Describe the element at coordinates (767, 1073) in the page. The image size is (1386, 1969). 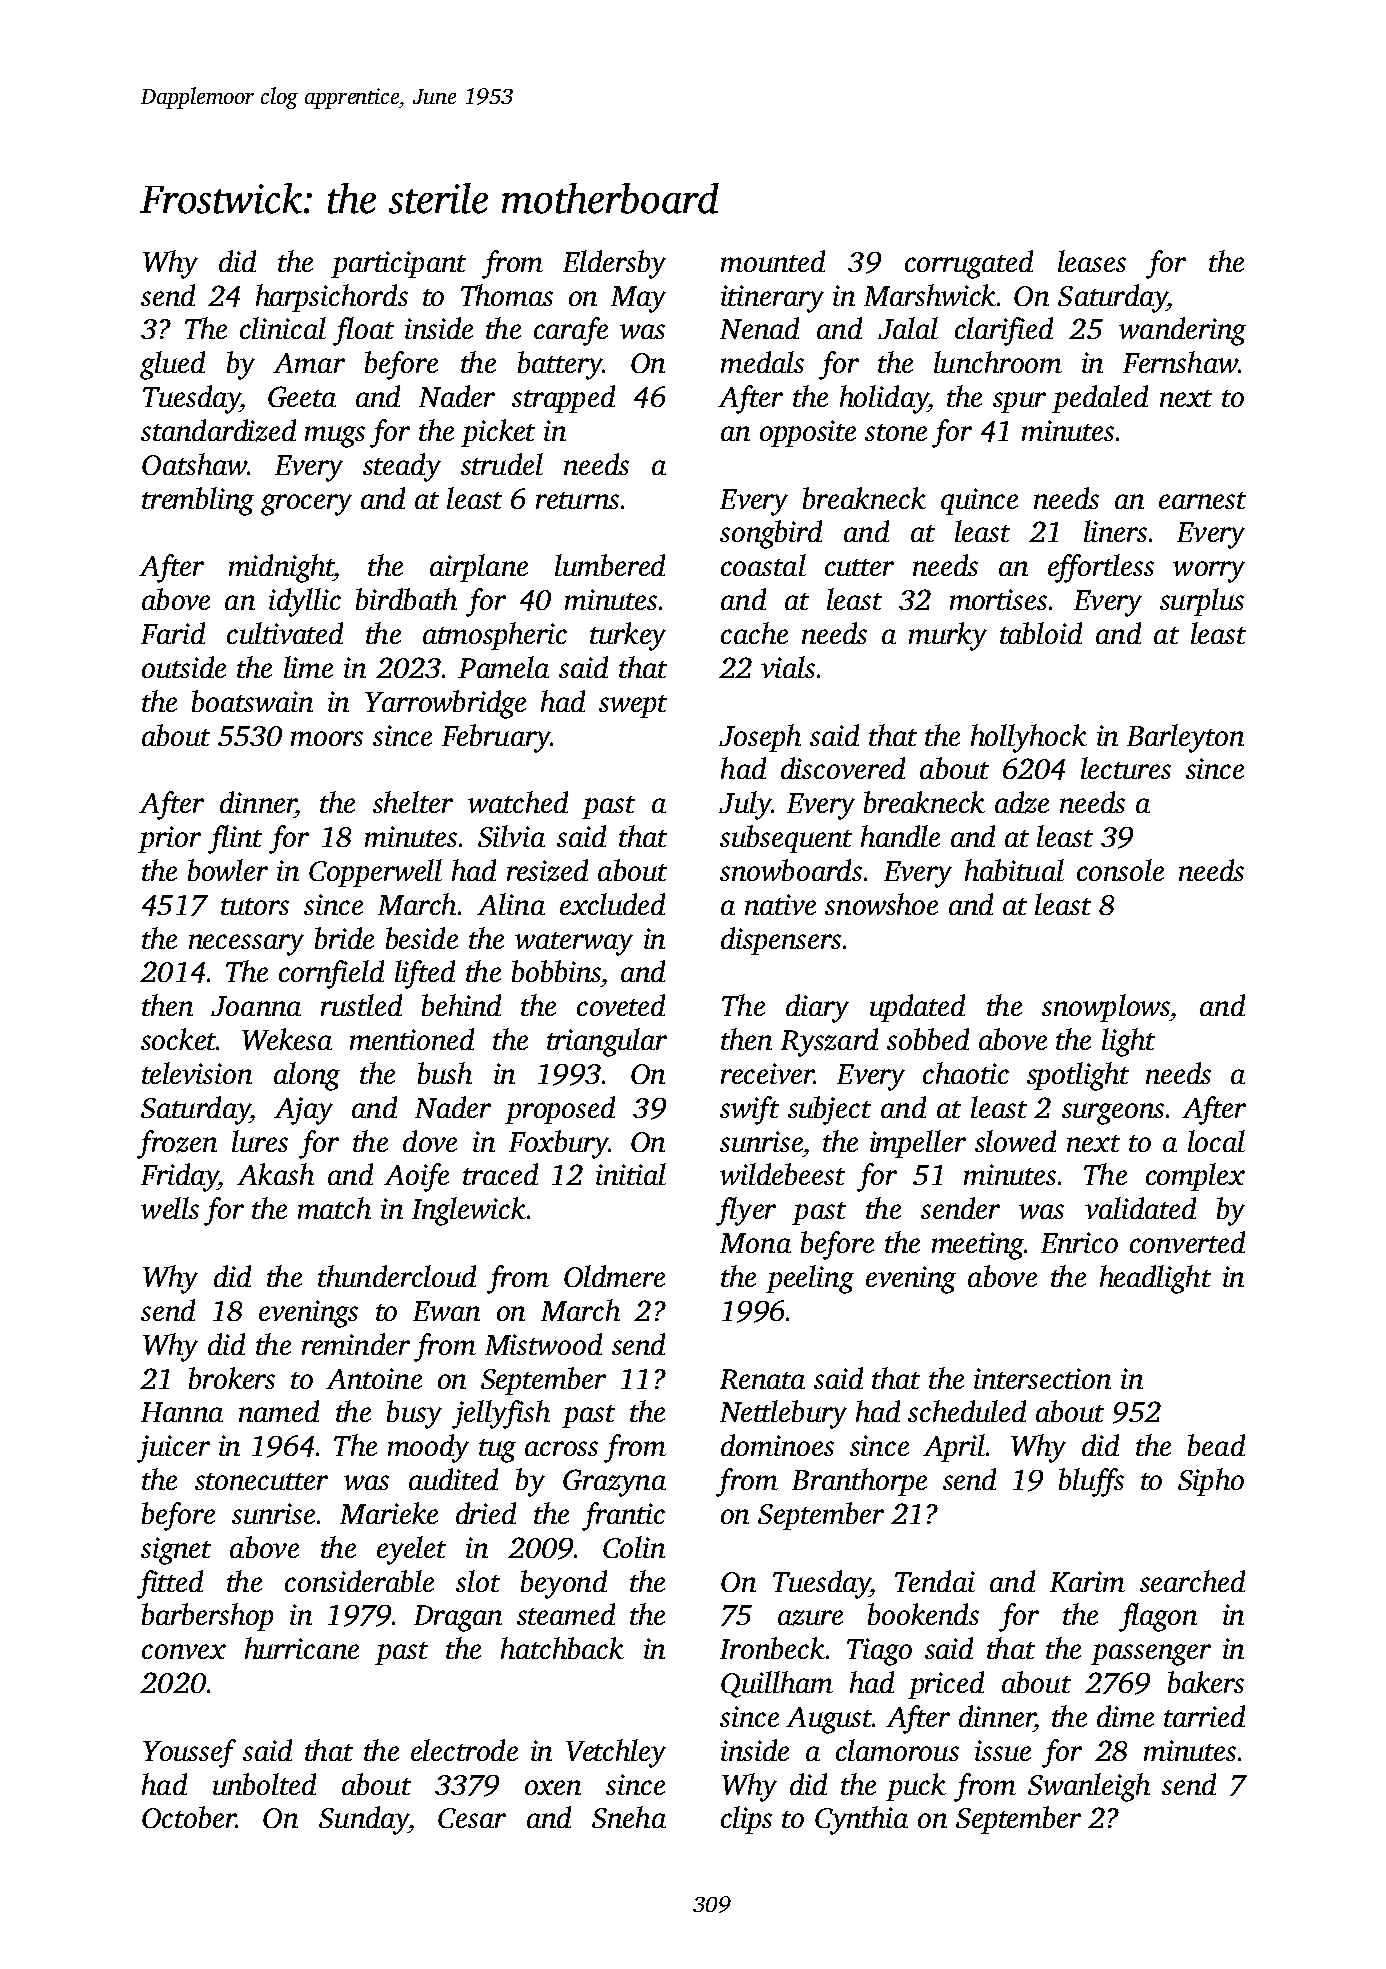
I see `receiver` at that location.
